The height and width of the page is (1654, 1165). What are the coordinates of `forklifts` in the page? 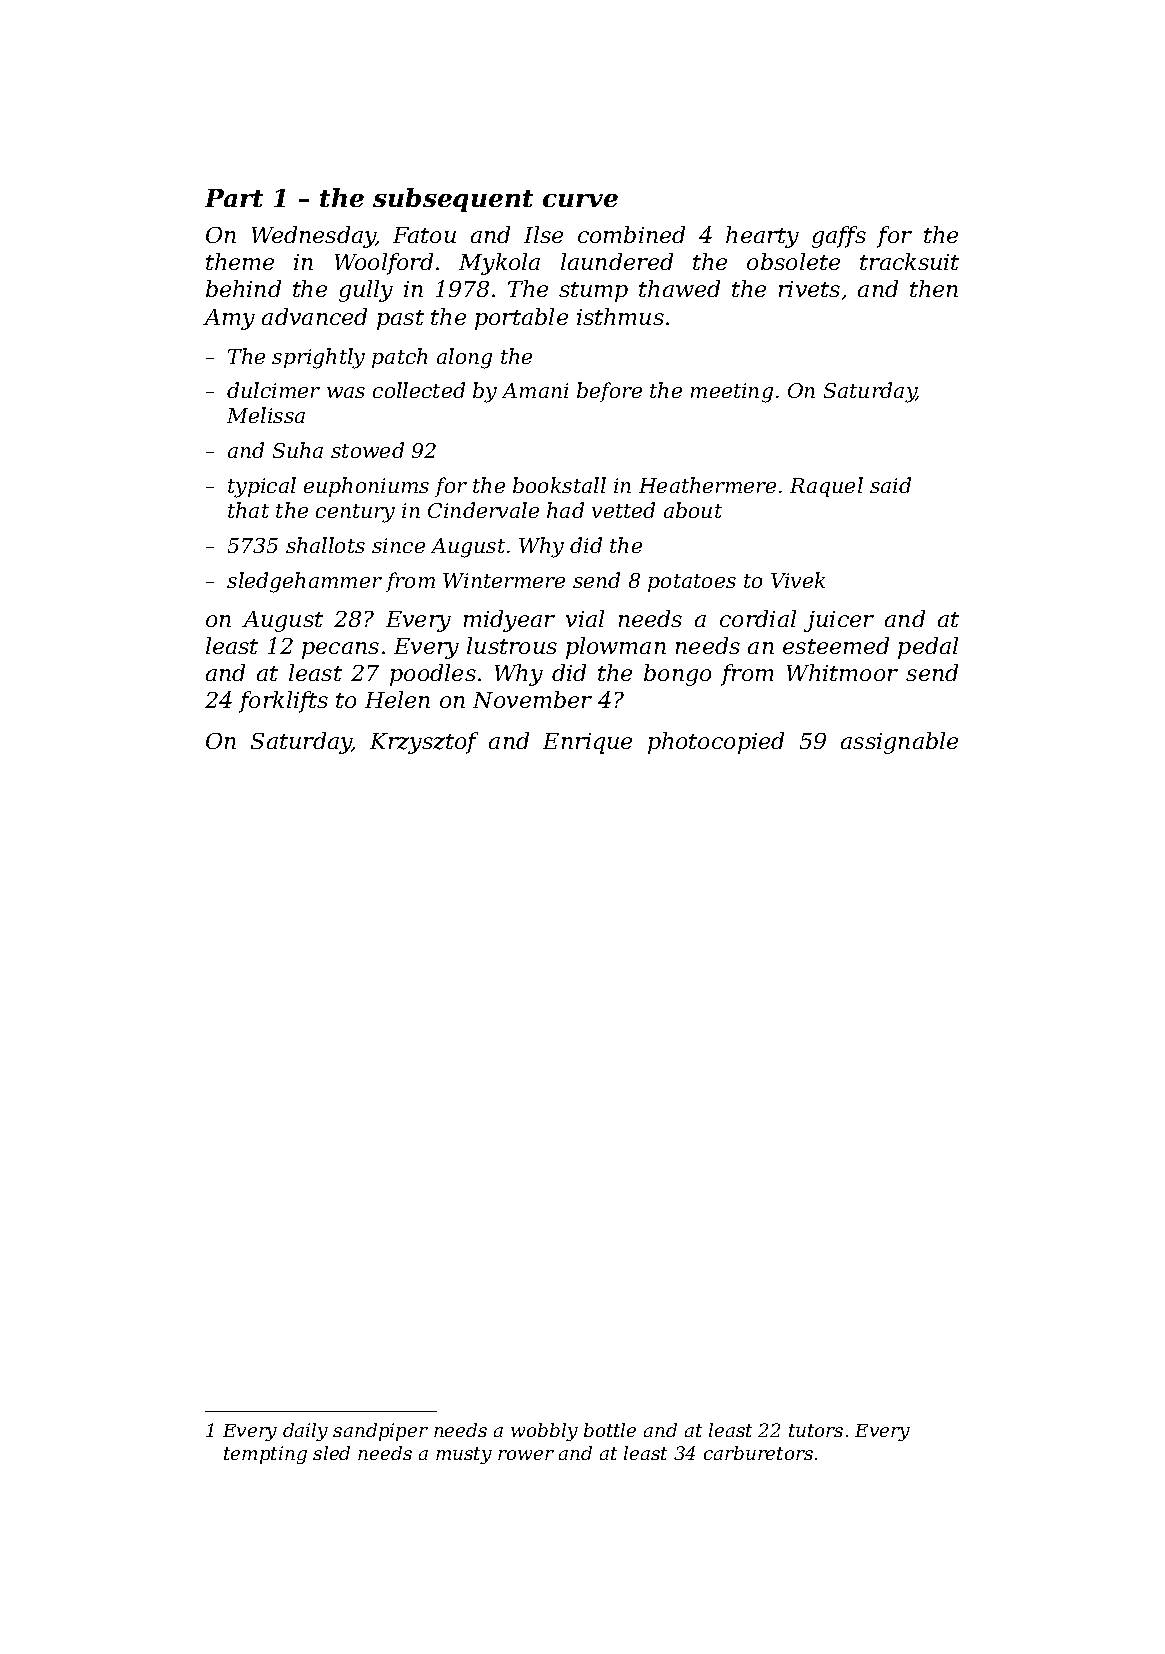 It's located at (283, 702).
